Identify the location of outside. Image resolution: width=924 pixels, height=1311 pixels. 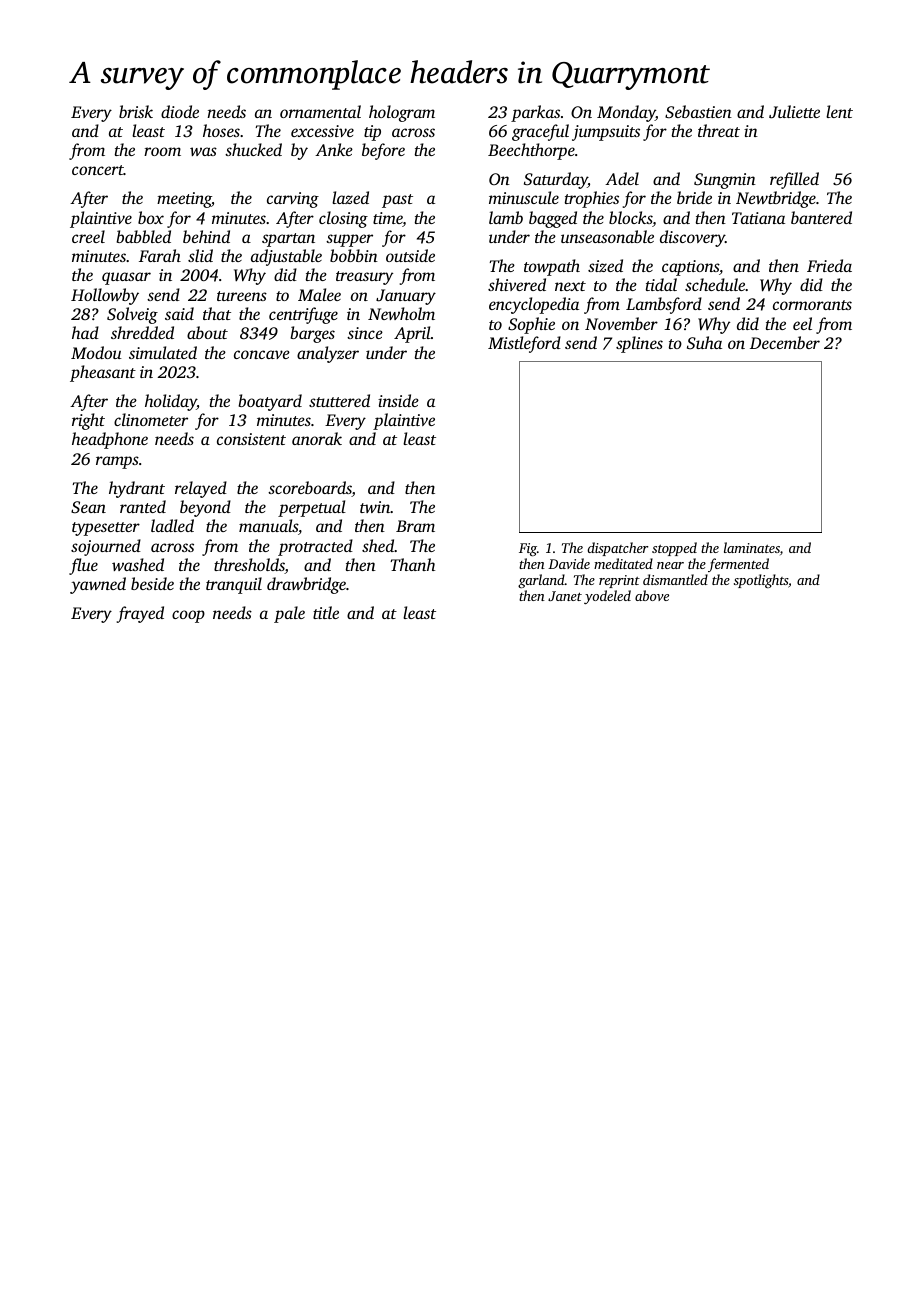
(410, 255).
